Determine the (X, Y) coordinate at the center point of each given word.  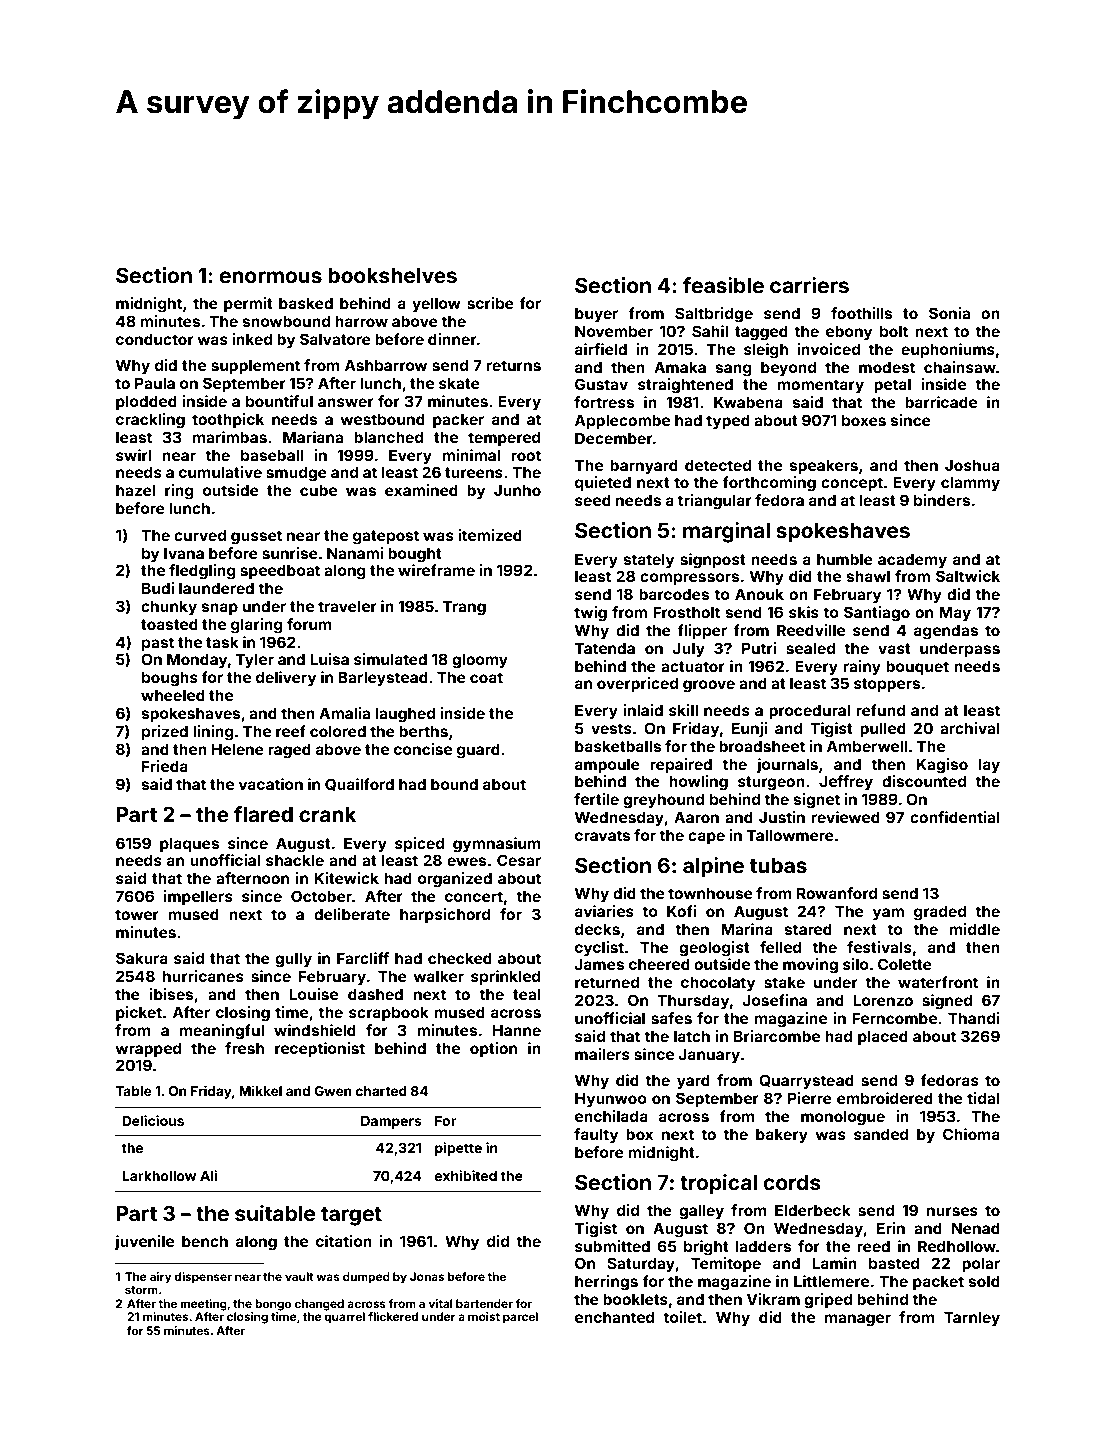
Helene (238, 749)
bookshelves (392, 275)
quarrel (344, 1318)
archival (970, 728)
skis (804, 612)
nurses (952, 1211)
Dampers (391, 1122)
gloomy (480, 661)
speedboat (280, 571)
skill (683, 710)
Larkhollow (159, 1176)
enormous (270, 277)
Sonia (949, 313)
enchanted (614, 1317)
